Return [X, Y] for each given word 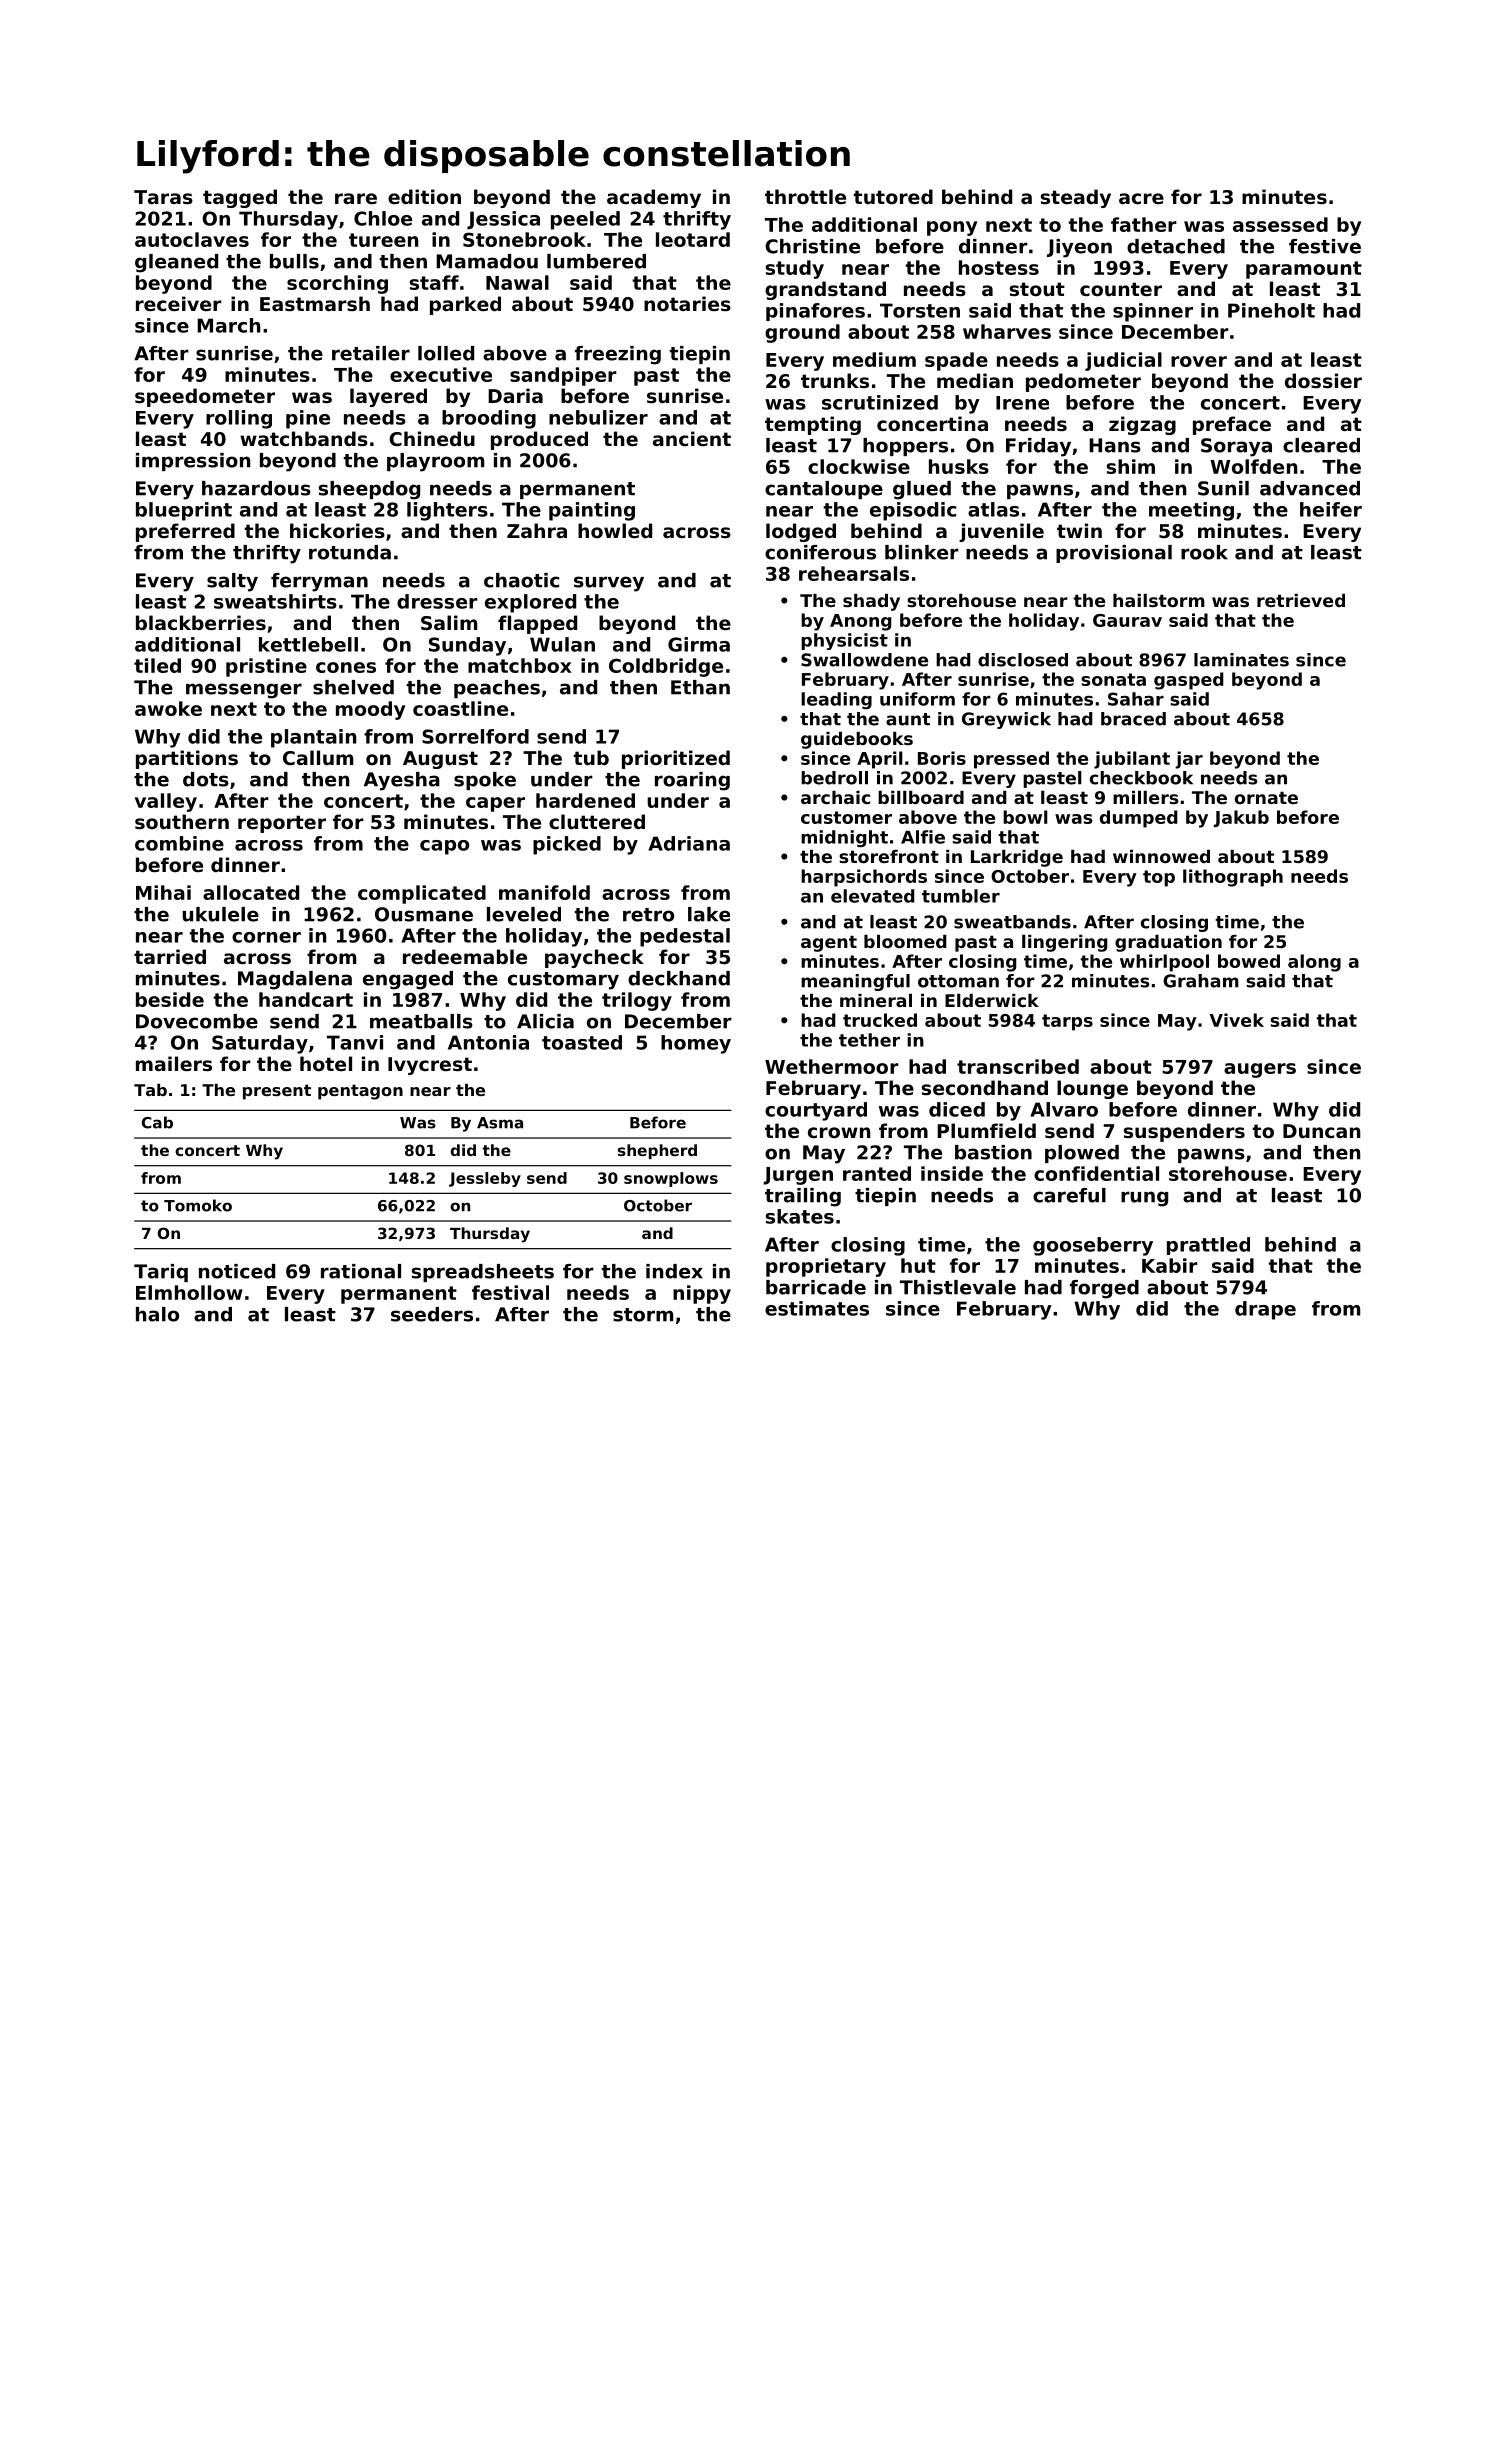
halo [157, 1314]
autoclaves [192, 239]
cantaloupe [824, 490]
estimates [817, 1308]
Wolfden [1254, 466]
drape [1265, 1310]
